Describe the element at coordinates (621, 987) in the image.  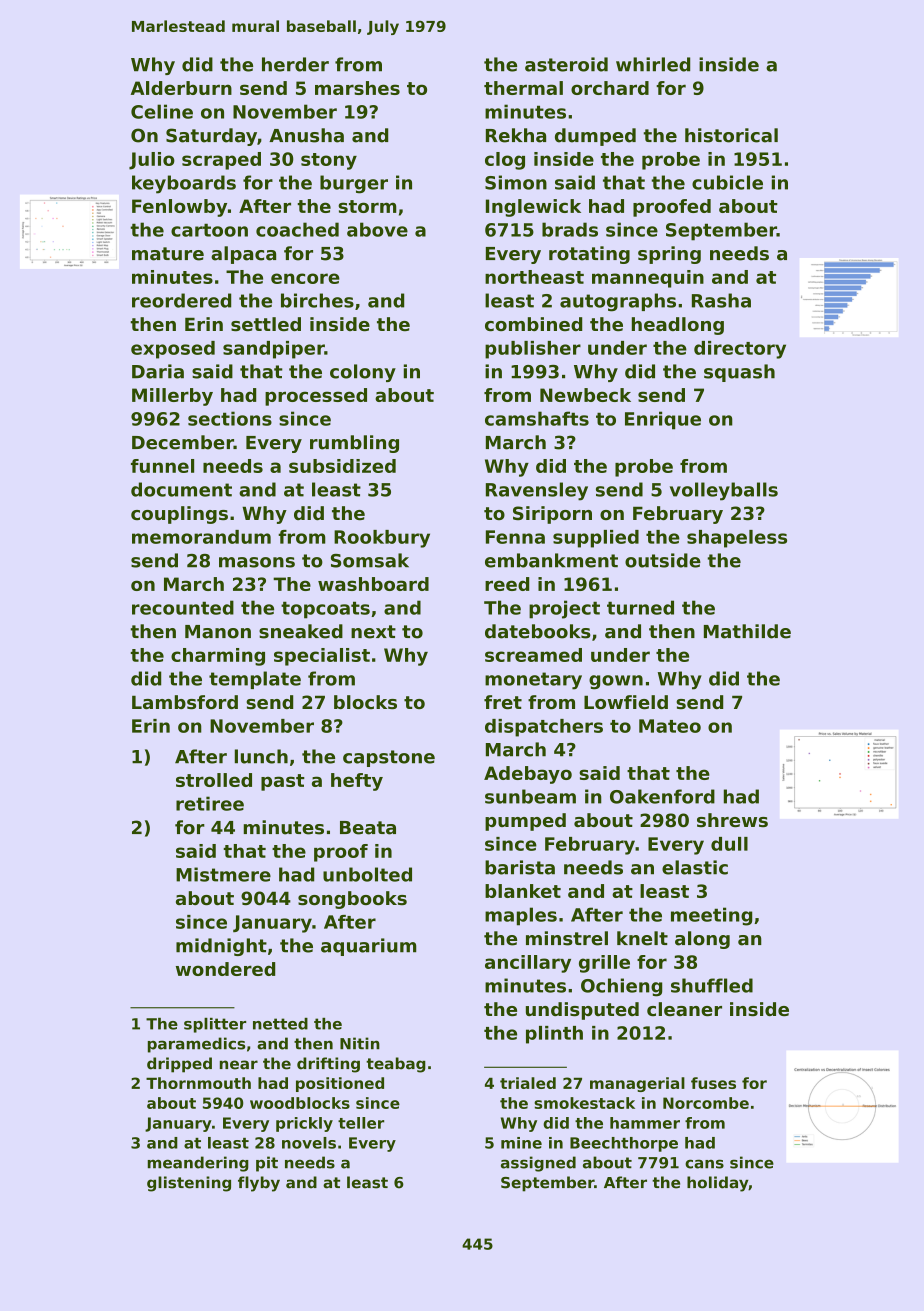
I see `Ochieng` at that location.
